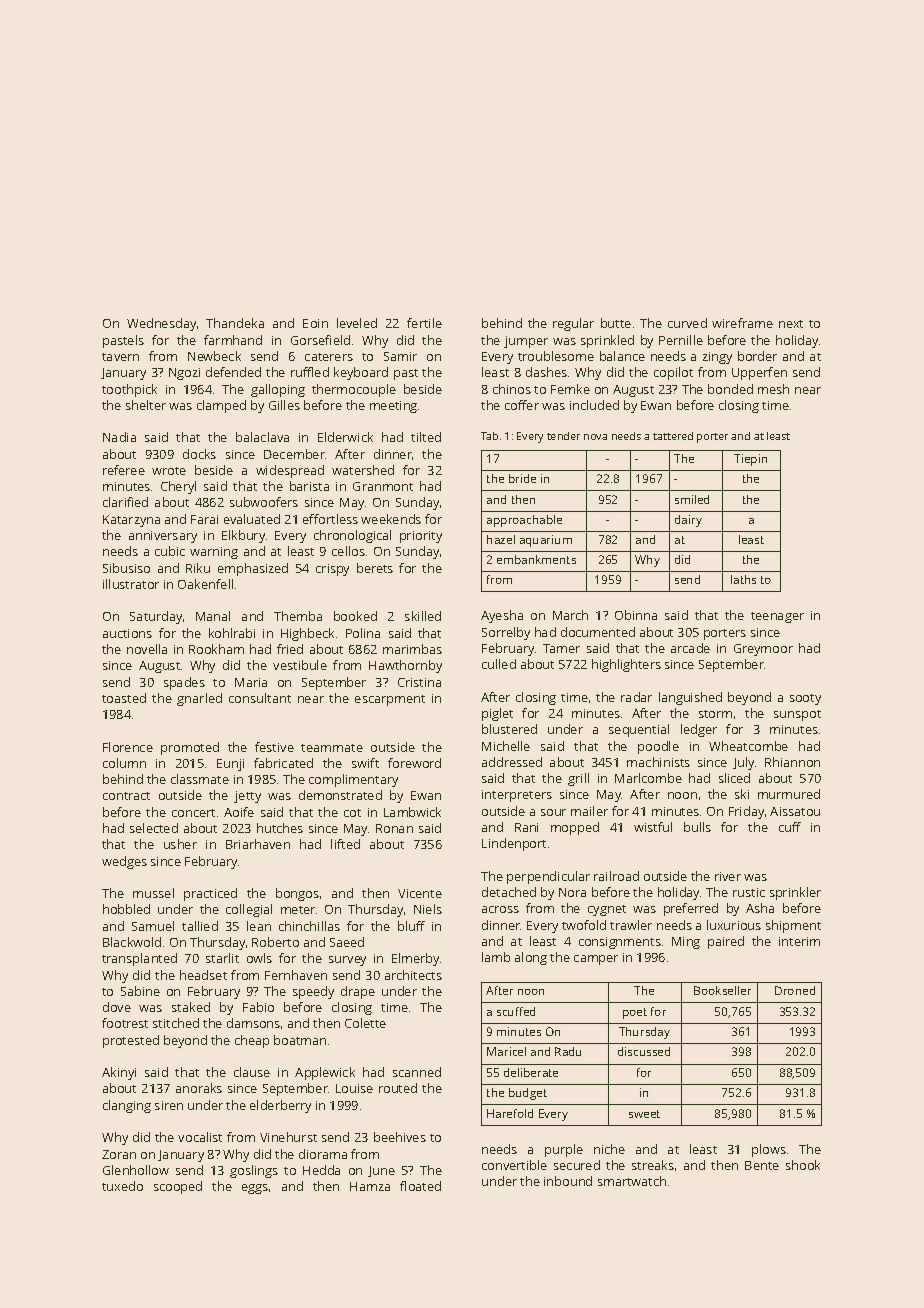 The height and width of the document is (1308, 924). Describe the element at coordinates (255, 1189) in the document. I see `eggs` at that location.
